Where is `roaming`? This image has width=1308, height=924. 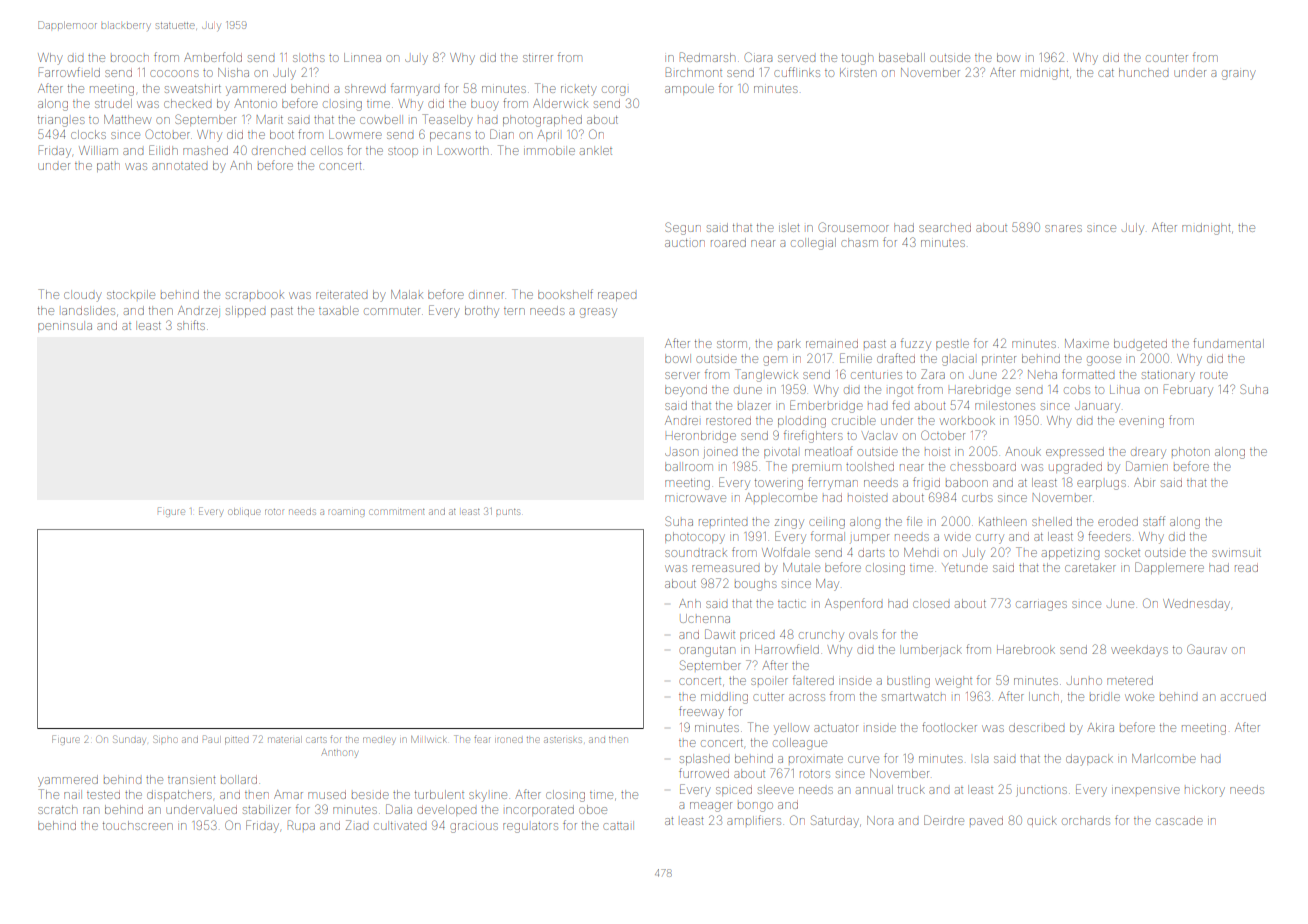 roaming is located at coordinates (346, 513).
